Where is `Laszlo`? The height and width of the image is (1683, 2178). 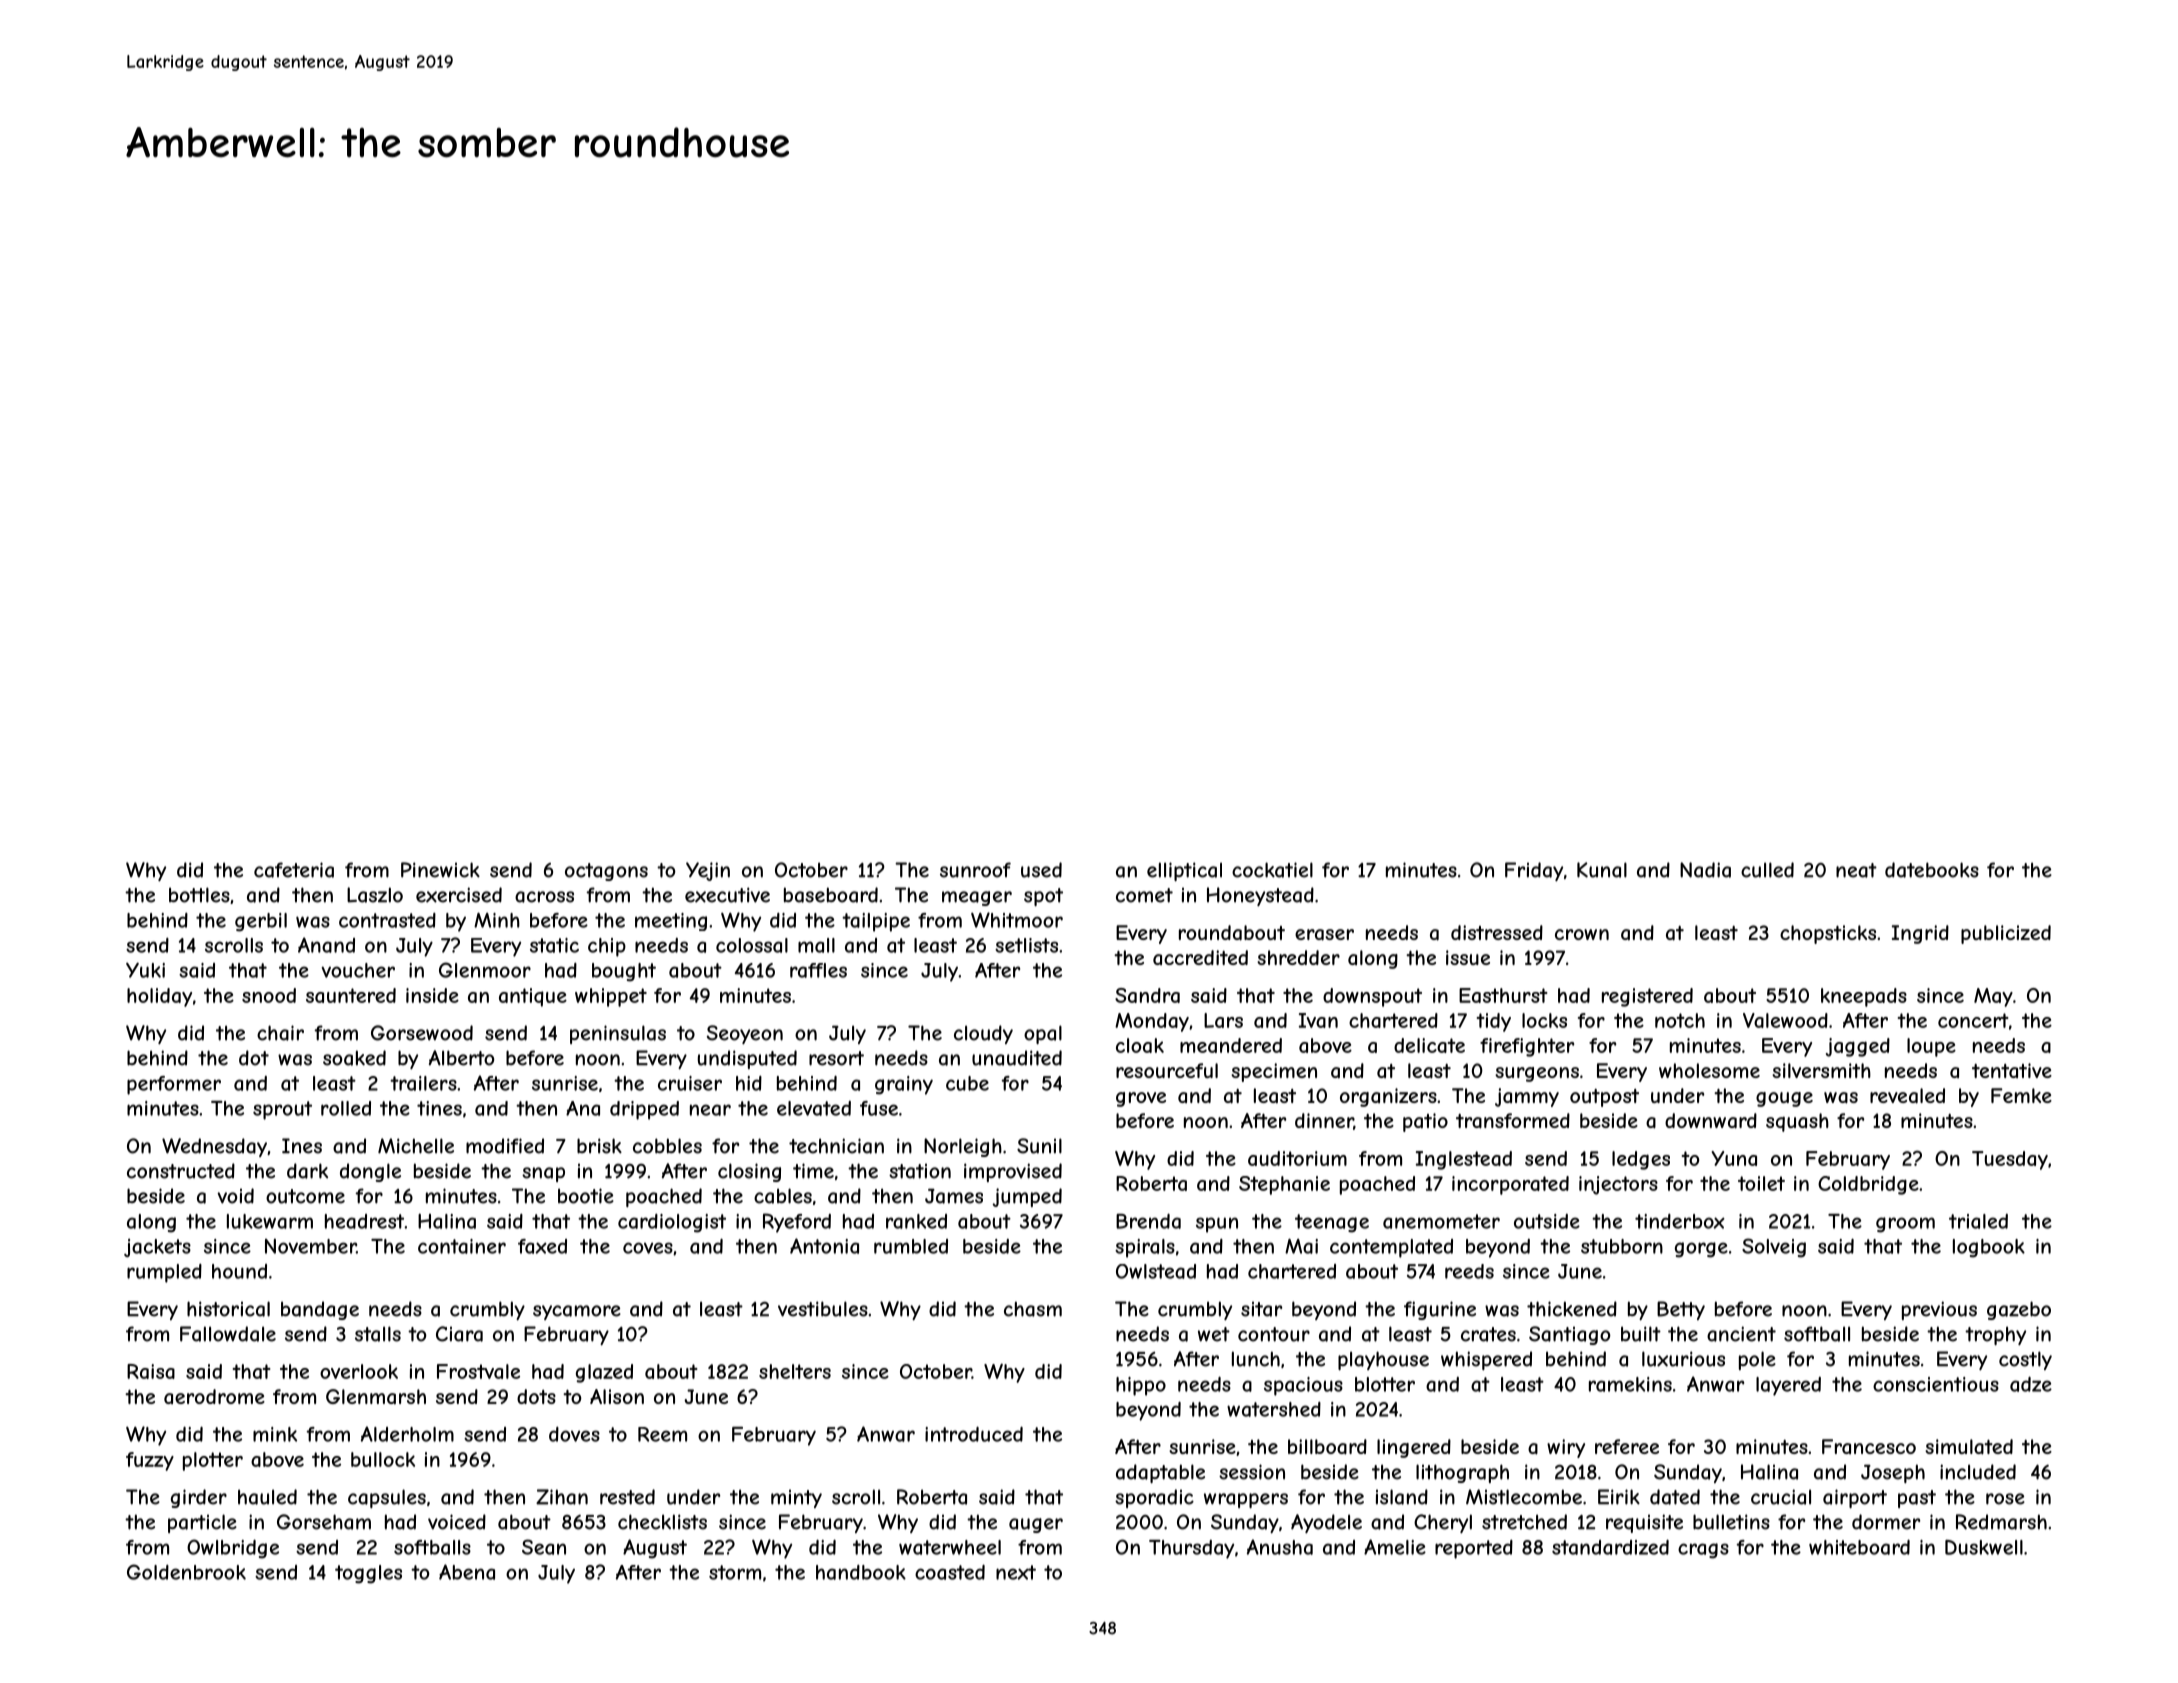
Laszlo is located at coordinates (375, 895).
